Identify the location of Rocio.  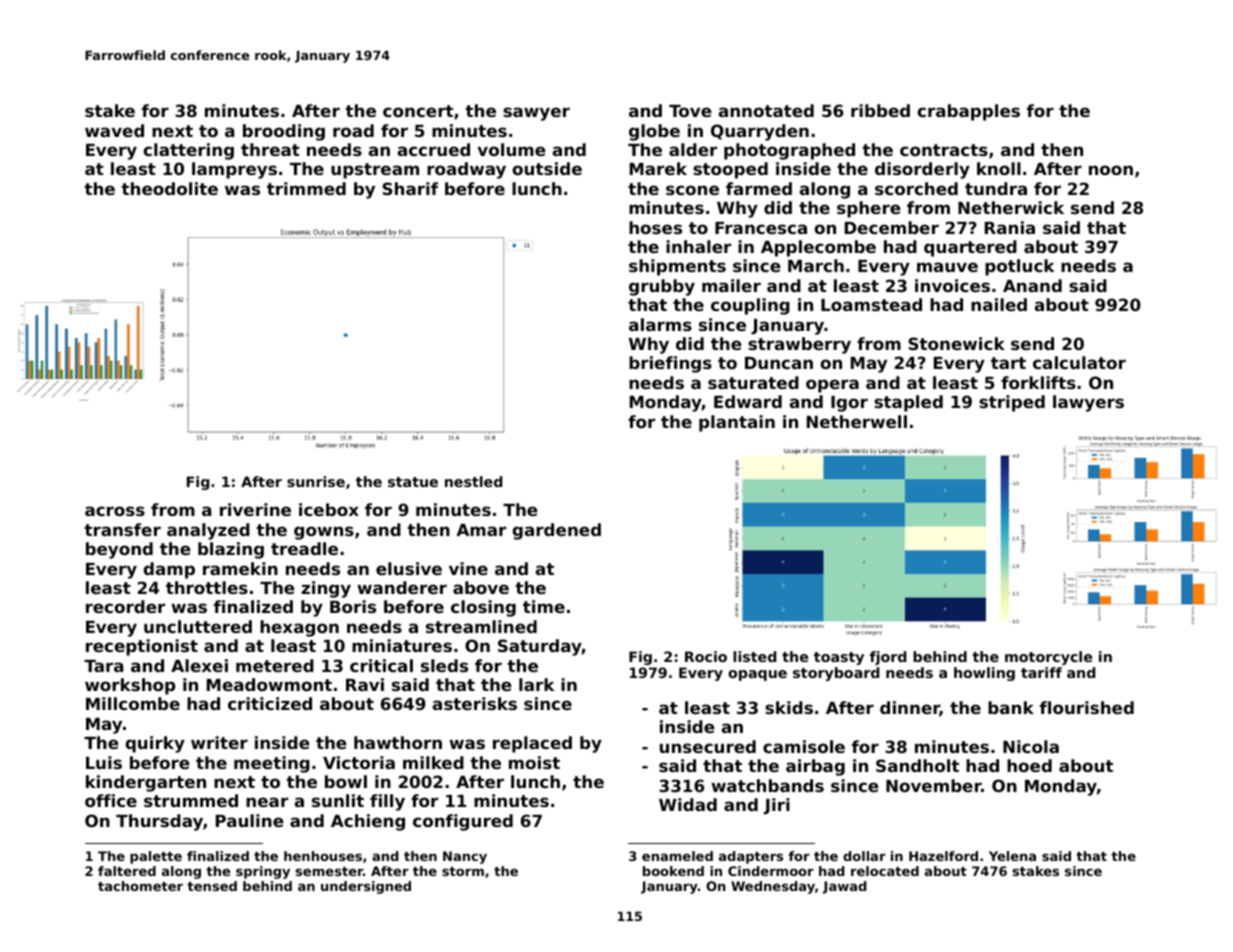
(706, 656).
